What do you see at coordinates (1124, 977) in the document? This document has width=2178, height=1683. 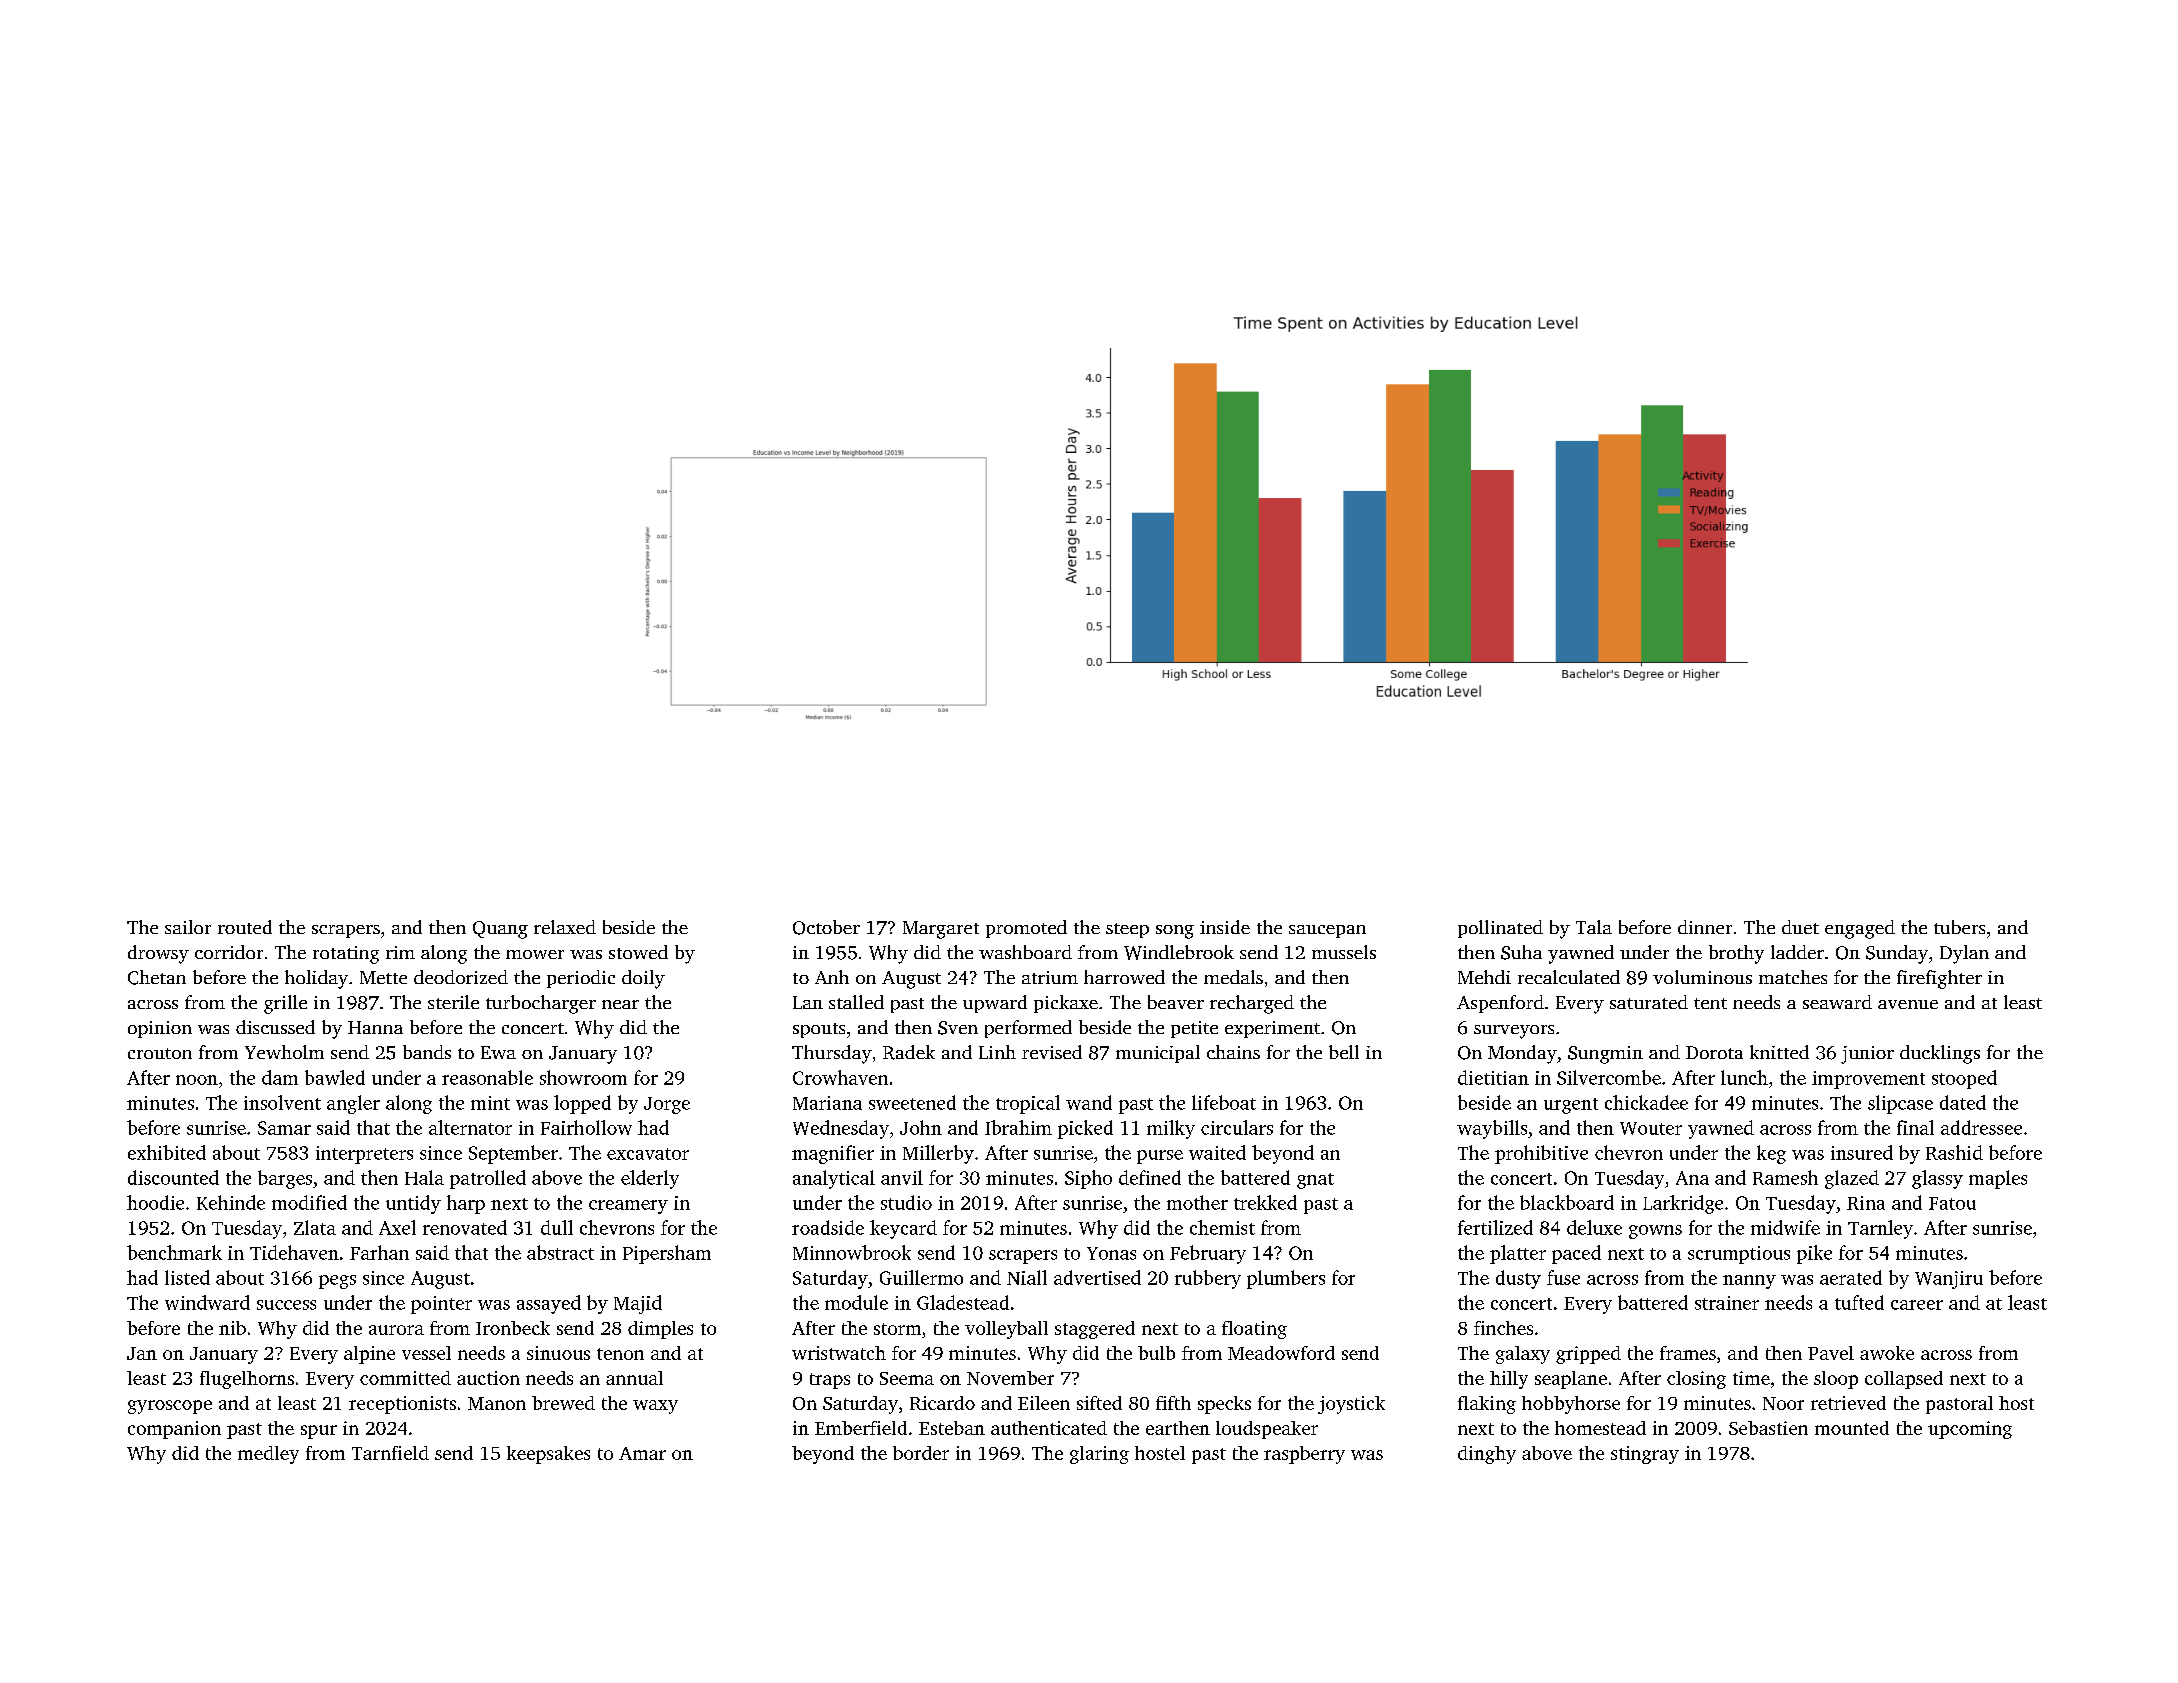 I see `harrowed` at bounding box center [1124, 977].
